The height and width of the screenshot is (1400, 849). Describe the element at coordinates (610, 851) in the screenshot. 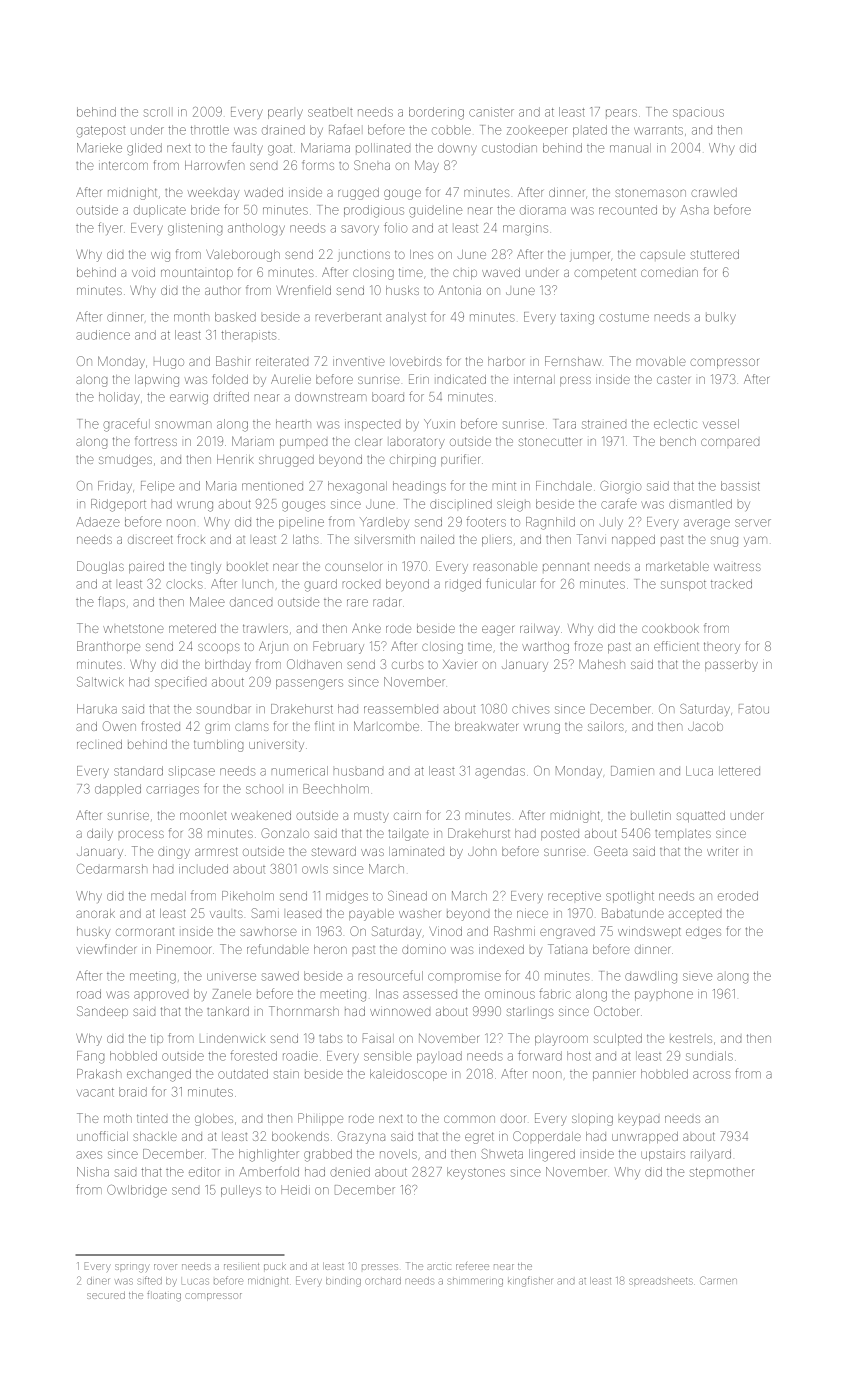

I see `Geeta` at that location.
